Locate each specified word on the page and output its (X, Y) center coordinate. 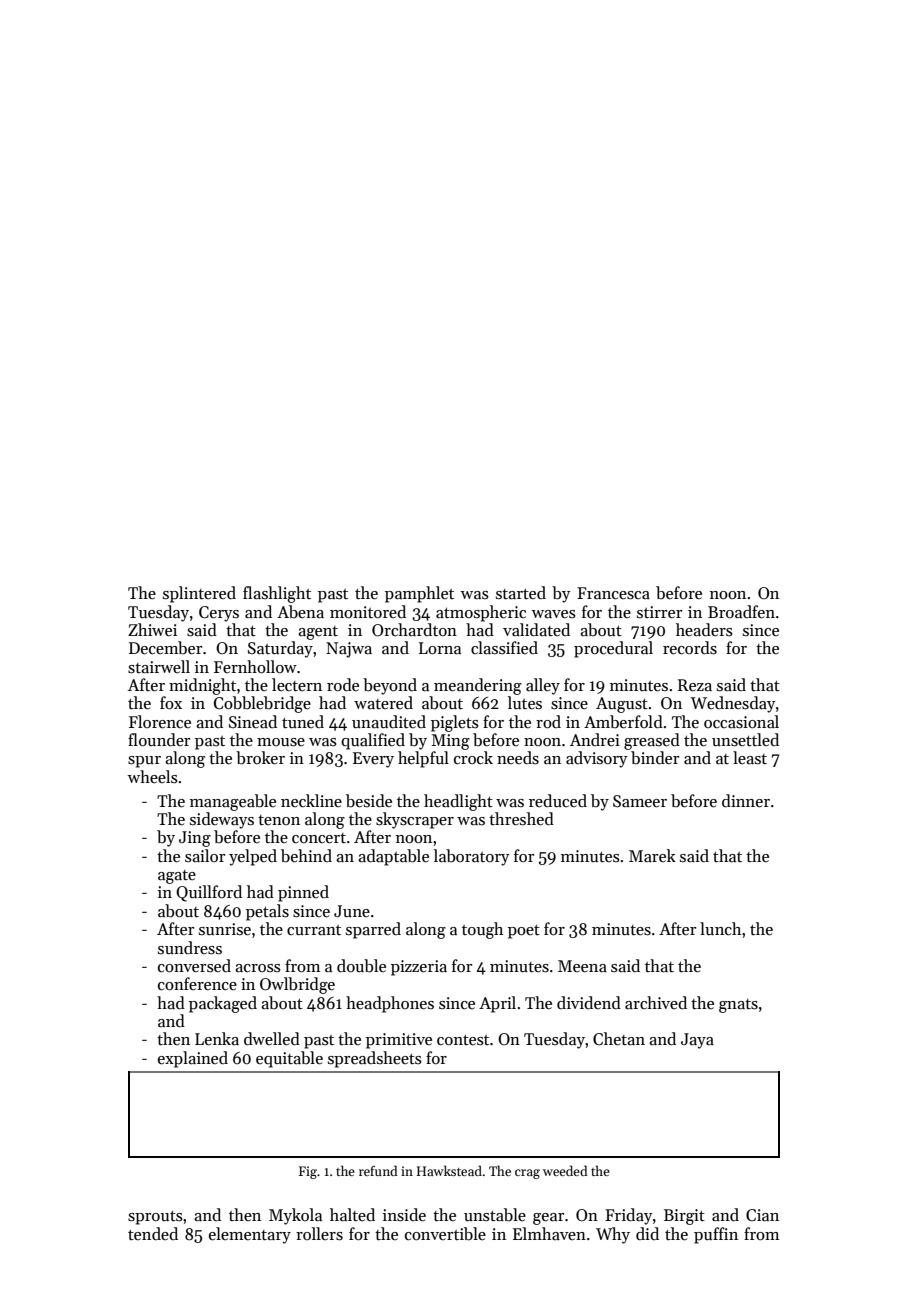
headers (704, 630)
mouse (281, 742)
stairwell (159, 667)
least (750, 758)
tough (482, 930)
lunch (720, 929)
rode (343, 685)
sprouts (155, 1218)
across (258, 968)
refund (378, 1170)
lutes (525, 703)
